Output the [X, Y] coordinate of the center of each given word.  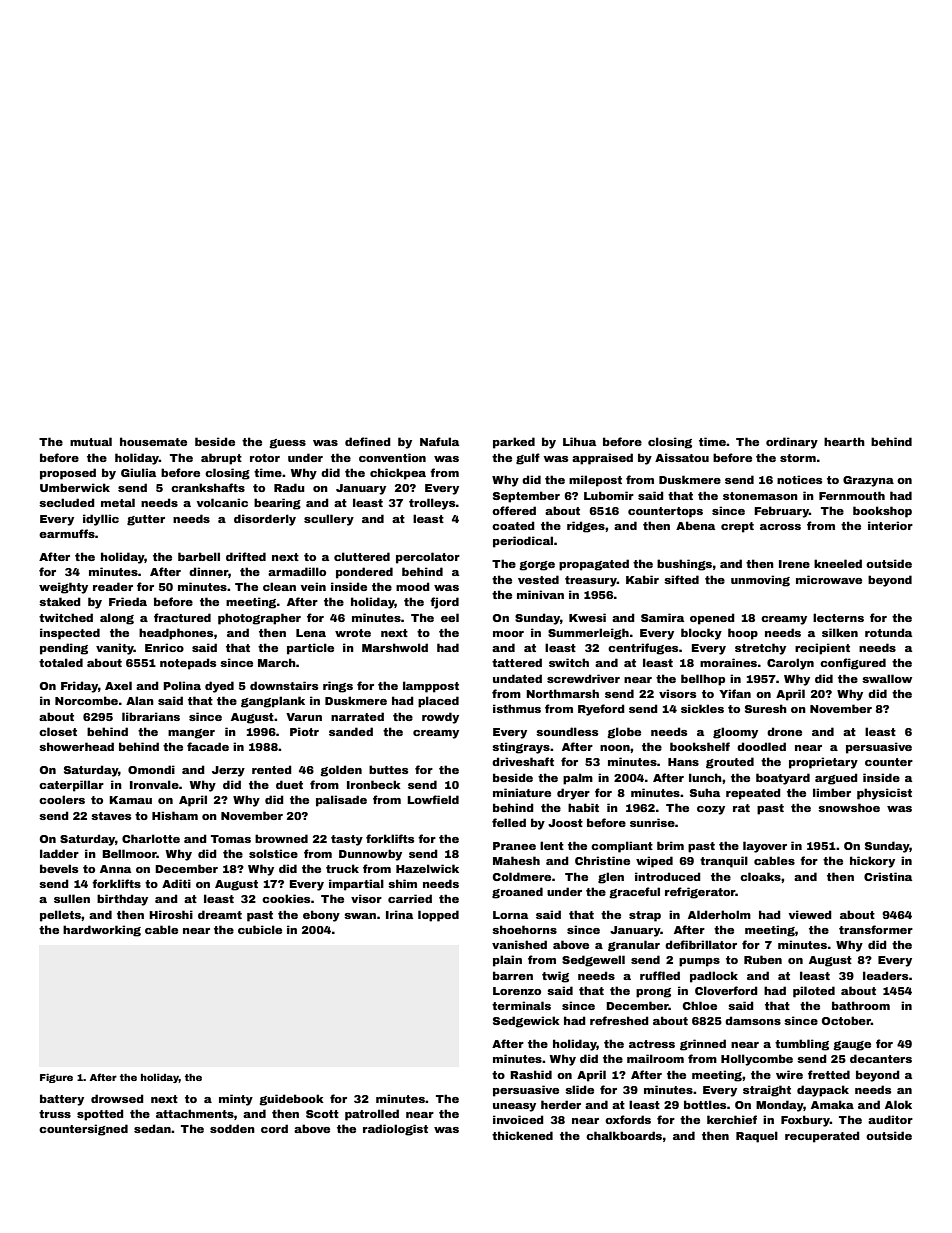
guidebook [291, 1100]
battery [62, 1100]
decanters [881, 1058]
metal [118, 502]
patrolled [372, 1115]
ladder [59, 853]
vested [538, 579]
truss [55, 1114]
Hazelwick [427, 868]
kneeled [838, 563]
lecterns [838, 617]
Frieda [128, 601]
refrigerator [700, 893]
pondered [364, 573]
